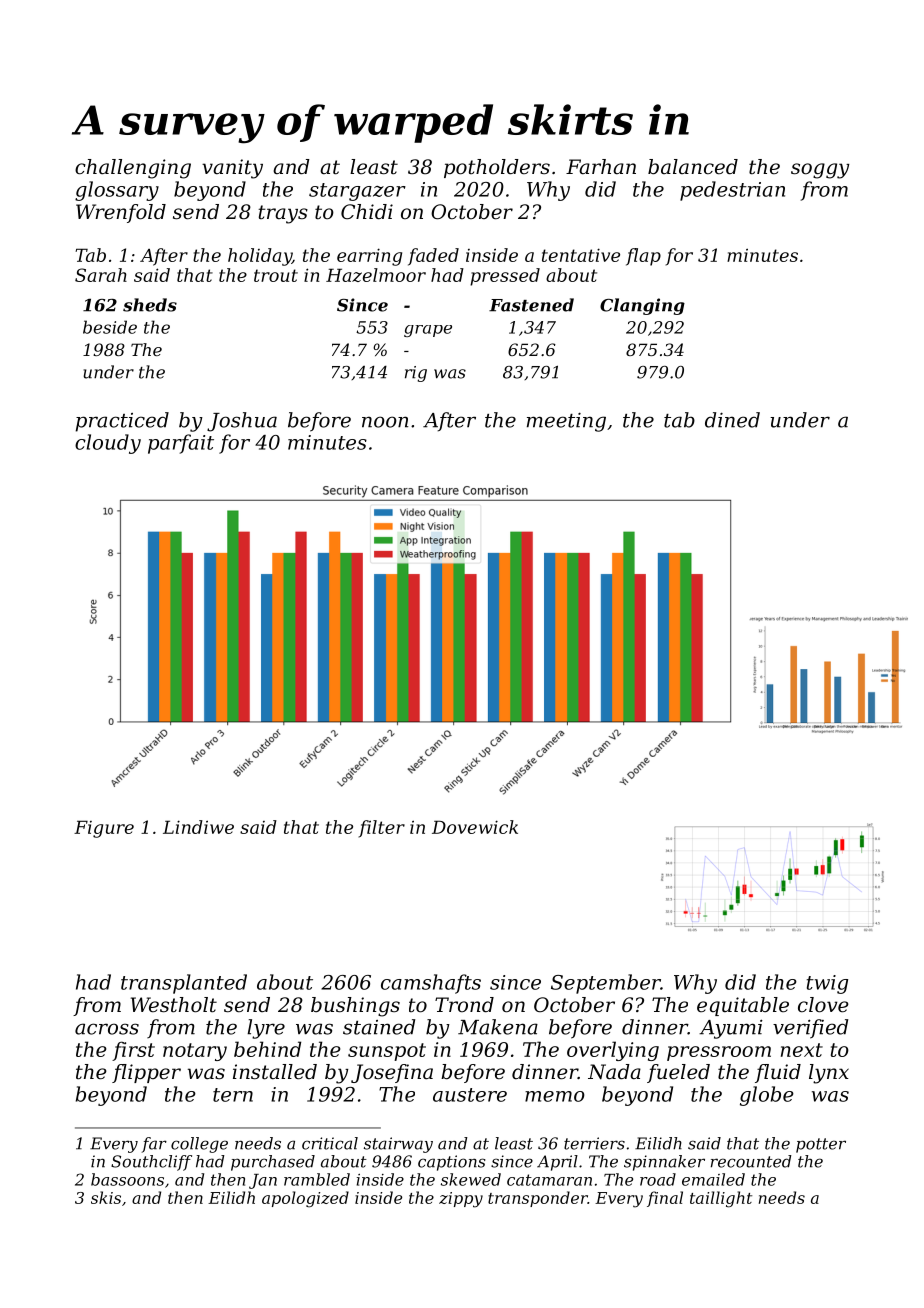 The image size is (924, 1308). What do you see at coordinates (642, 306) in the screenshot?
I see `Clanging` at bounding box center [642, 306].
